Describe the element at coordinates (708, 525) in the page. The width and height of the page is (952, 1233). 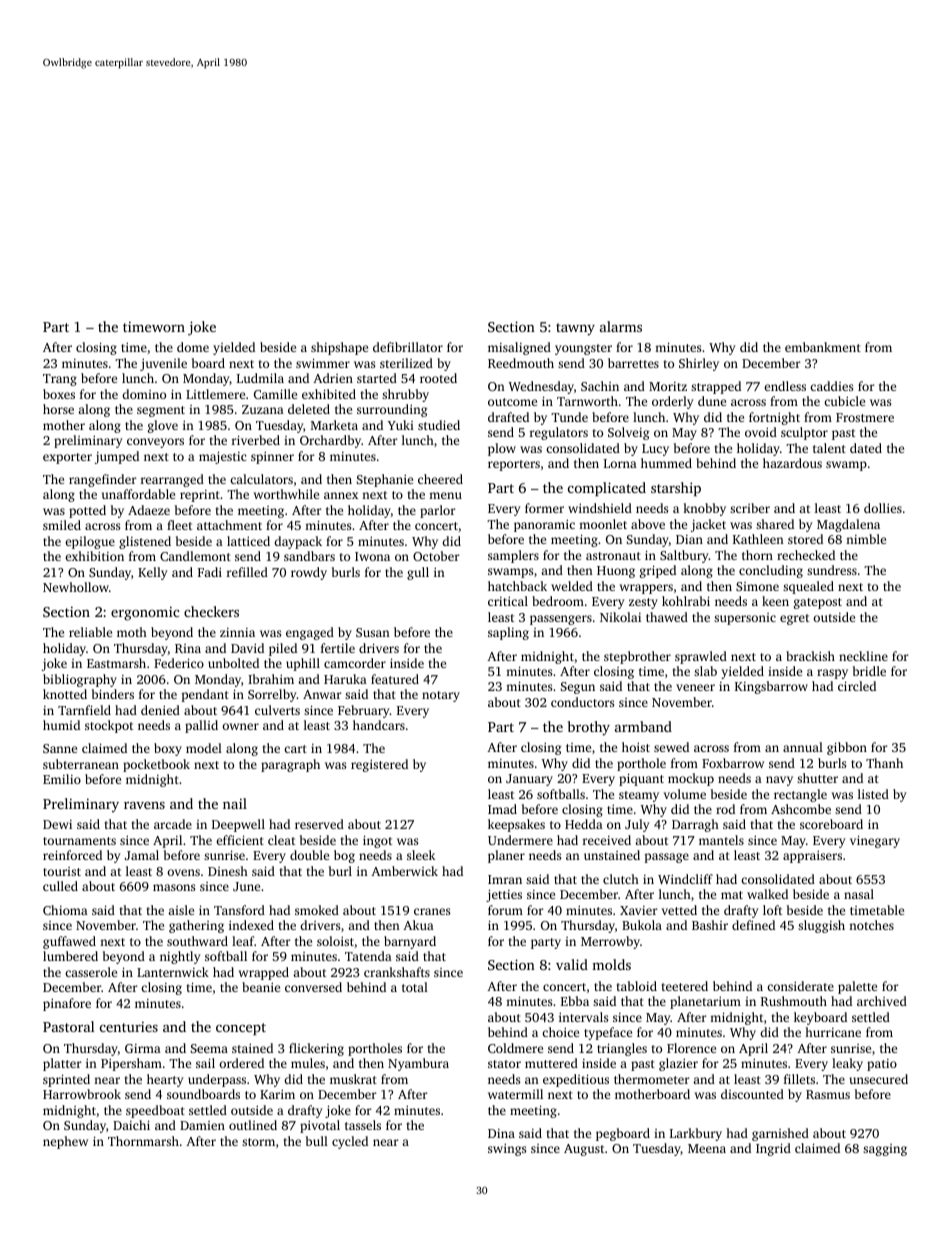
I see `jacket` at that location.
